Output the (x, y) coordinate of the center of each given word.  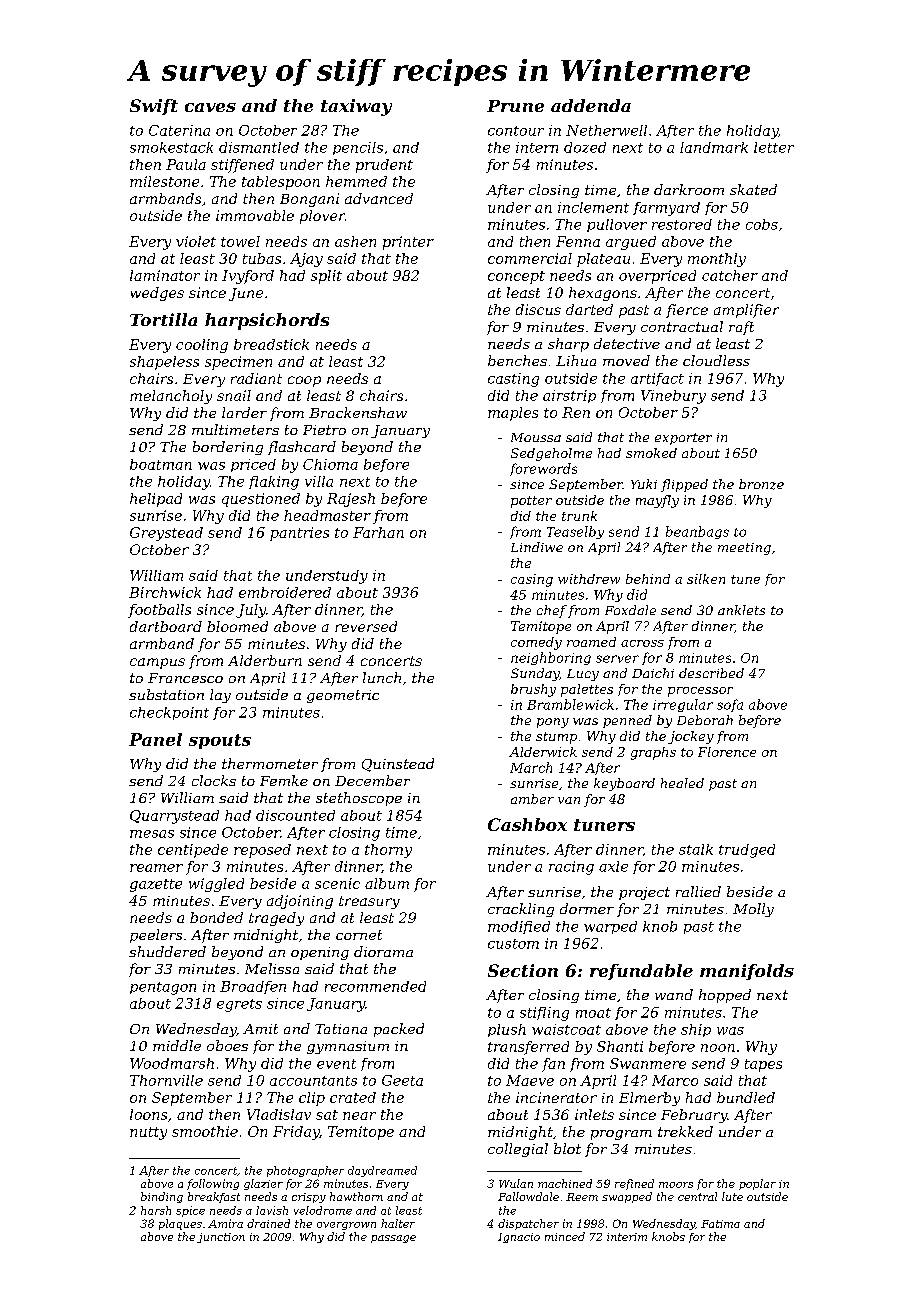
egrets (239, 1005)
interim (627, 1237)
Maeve (530, 1080)
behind (648, 579)
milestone (164, 181)
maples (513, 414)
